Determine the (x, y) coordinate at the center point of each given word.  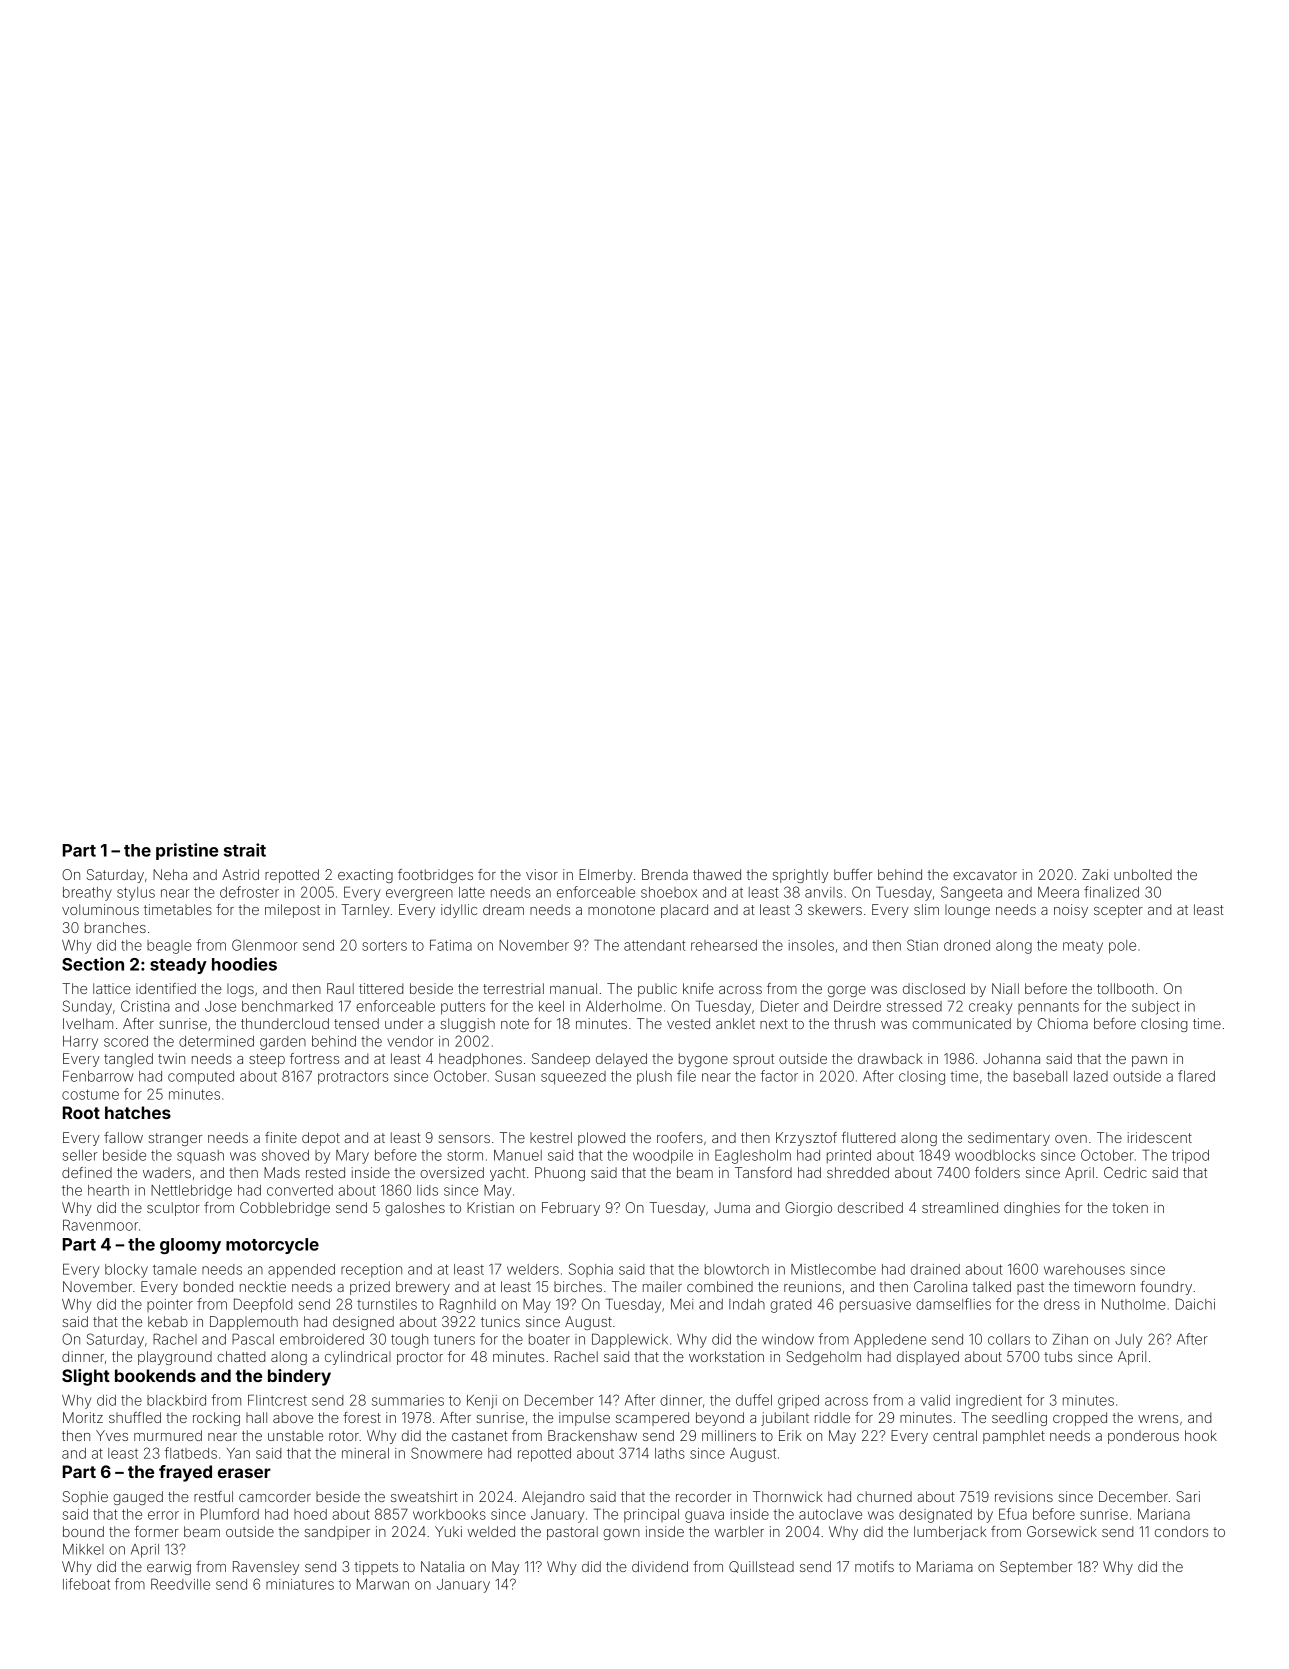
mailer (662, 1286)
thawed (717, 874)
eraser (244, 1473)
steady (178, 966)
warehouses (1084, 1269)
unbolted (1143, 874)
